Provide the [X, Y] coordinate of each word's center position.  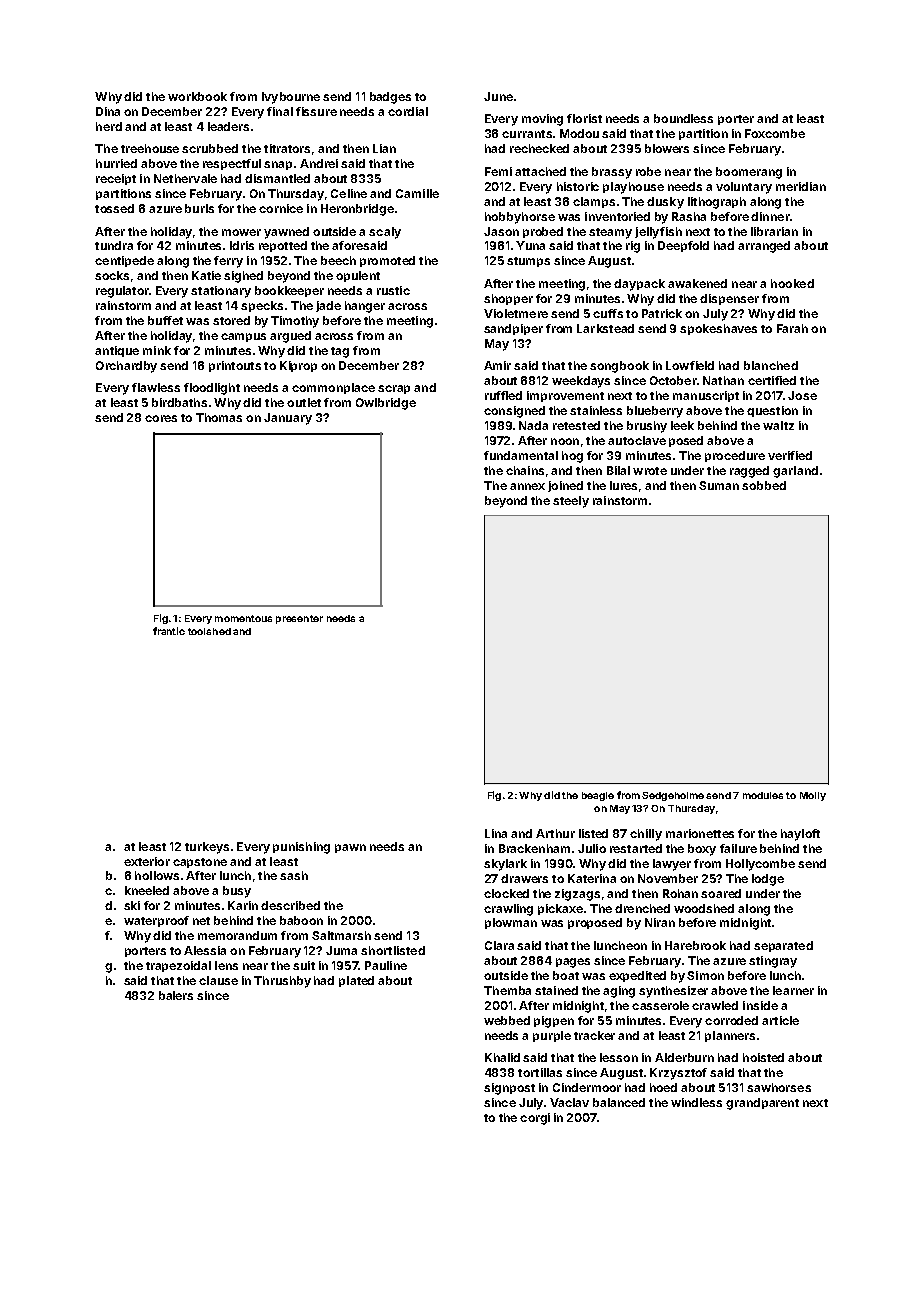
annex [527, 486]
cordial [408, 111]
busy [237, 892]
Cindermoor [587, 1087]
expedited [637, 976]
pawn [350, 848]
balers [176, 995]
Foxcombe [775, 133]
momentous [243, 618]
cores [161, 418]
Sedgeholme [673, 796]
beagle [598, 796]
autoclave [637, 440]
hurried [116, 163]
